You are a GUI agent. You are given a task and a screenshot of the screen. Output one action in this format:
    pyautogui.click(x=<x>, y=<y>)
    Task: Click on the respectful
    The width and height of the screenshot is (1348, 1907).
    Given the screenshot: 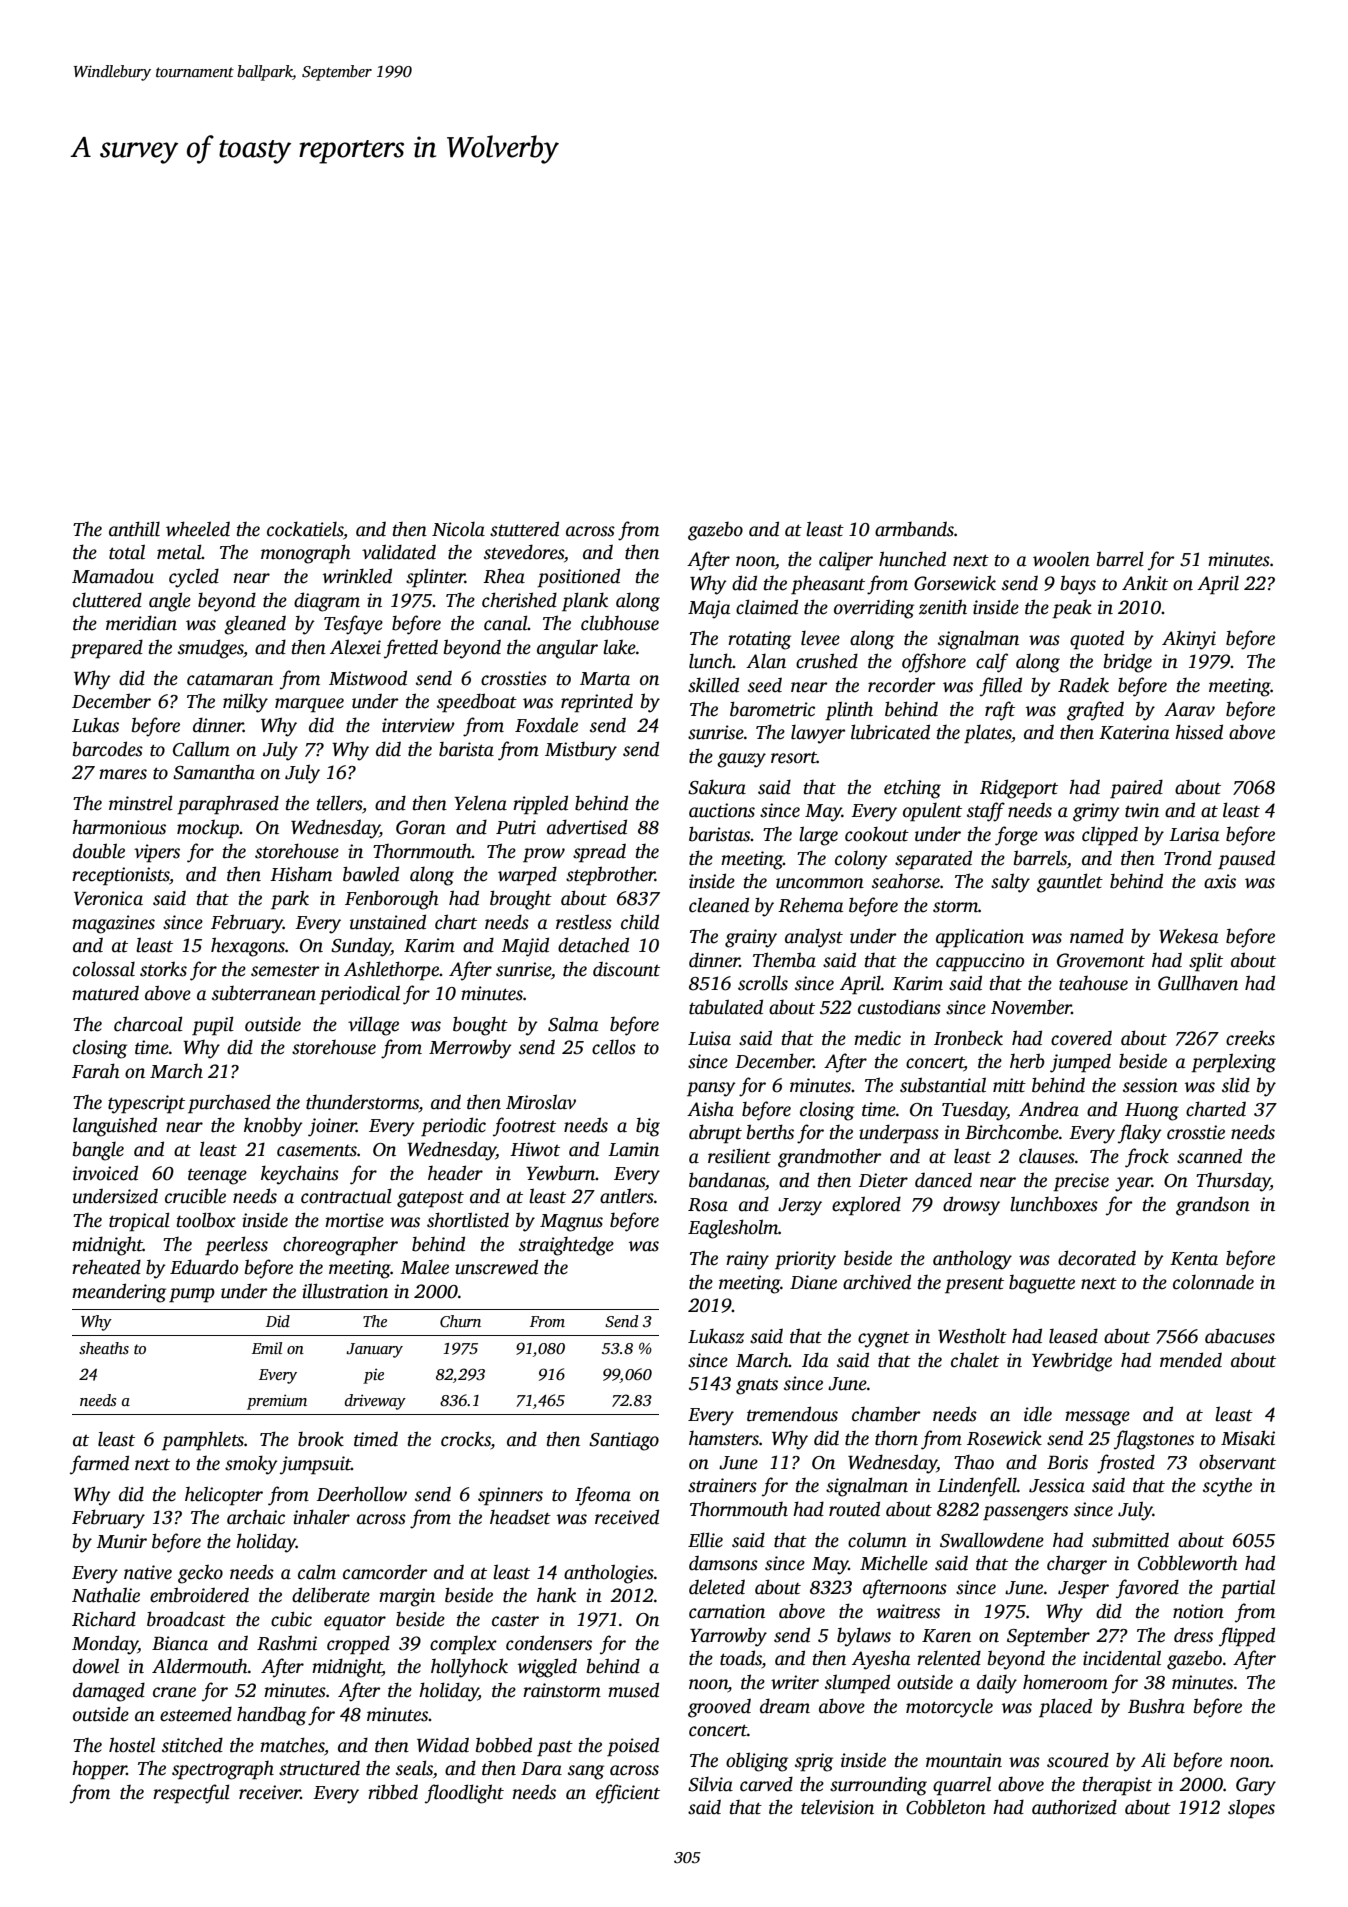 What is the action you would take?
    pyautogui.click(x=191, y=1794)
